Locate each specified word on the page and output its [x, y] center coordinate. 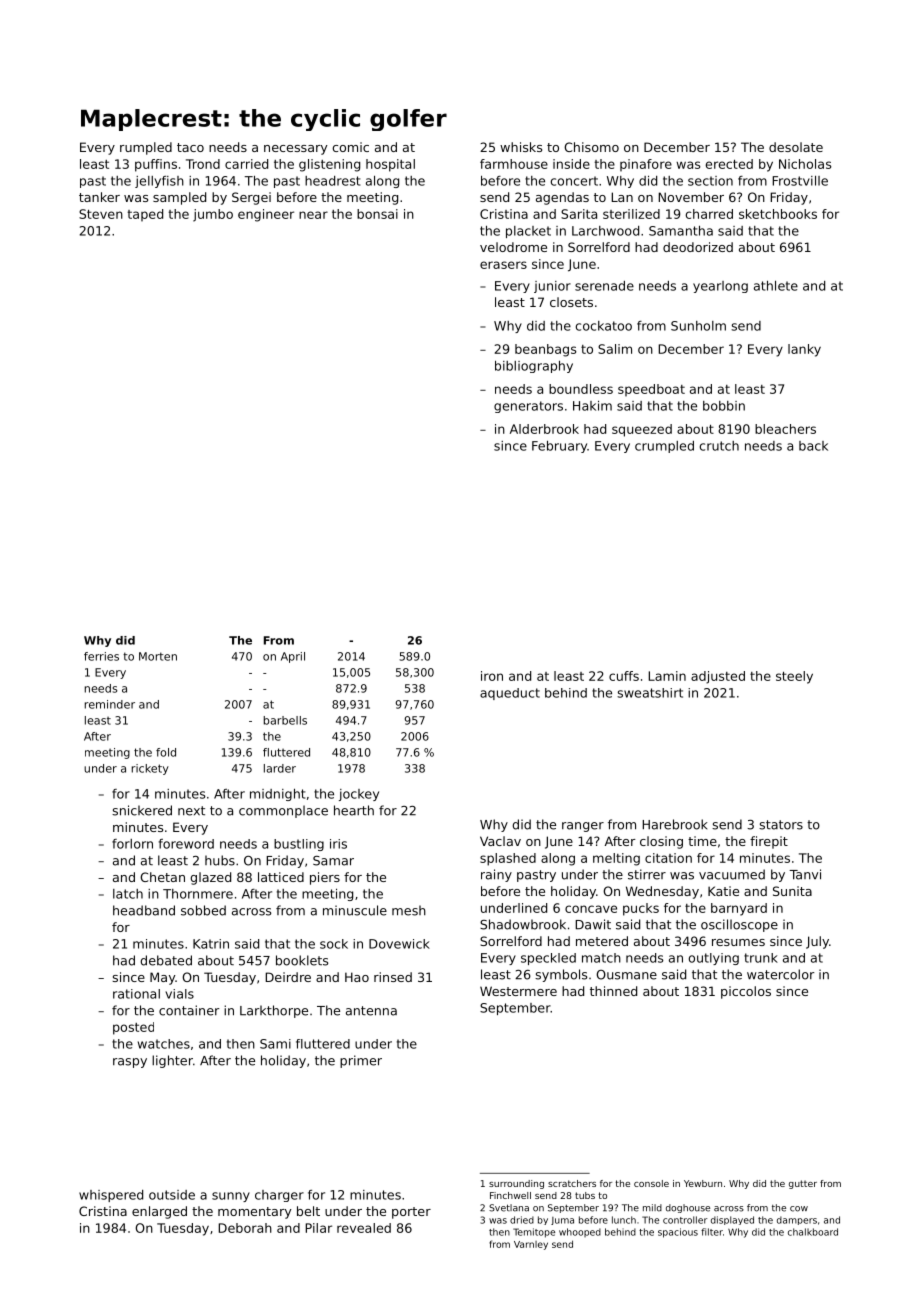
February [559, 447]
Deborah [245, 1228]
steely [794, 677]
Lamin [667, 676]
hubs [220, 860]
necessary [296, 150]
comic [350, 147]
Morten [158, 656]
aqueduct [510, 694]
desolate [796, 147]
